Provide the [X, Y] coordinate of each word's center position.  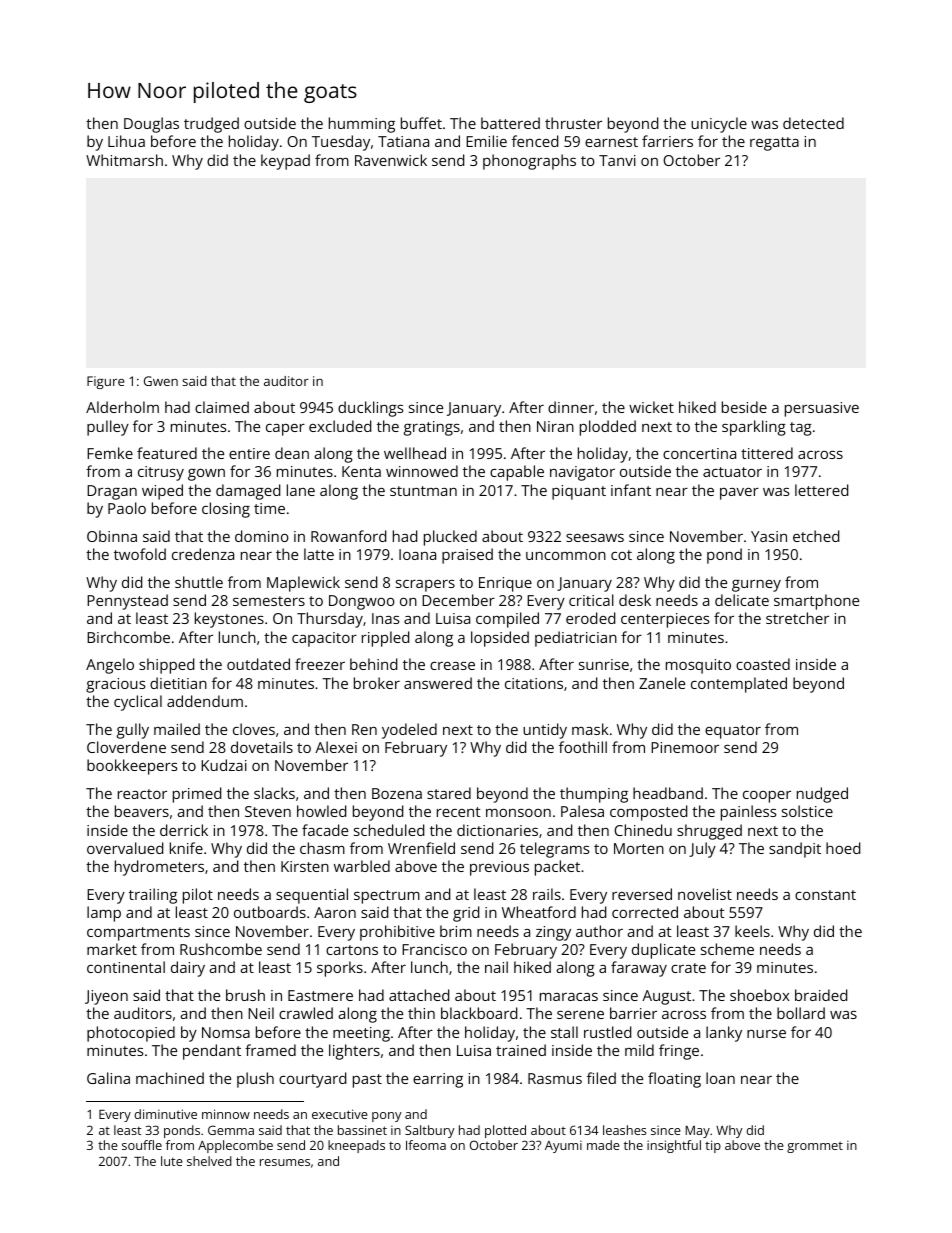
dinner [571, 407]
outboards [270, 912]
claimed [222, 407]
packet [557, 868]
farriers [667, 141]
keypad [285, 162]
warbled [362, 866]
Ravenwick [391, 160]
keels [752, 931]
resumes [285, 1162]
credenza [203, 554]
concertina [699, 453]
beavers [142, 811]
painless [748, 813]
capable [517, 473]
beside [744, 407]
